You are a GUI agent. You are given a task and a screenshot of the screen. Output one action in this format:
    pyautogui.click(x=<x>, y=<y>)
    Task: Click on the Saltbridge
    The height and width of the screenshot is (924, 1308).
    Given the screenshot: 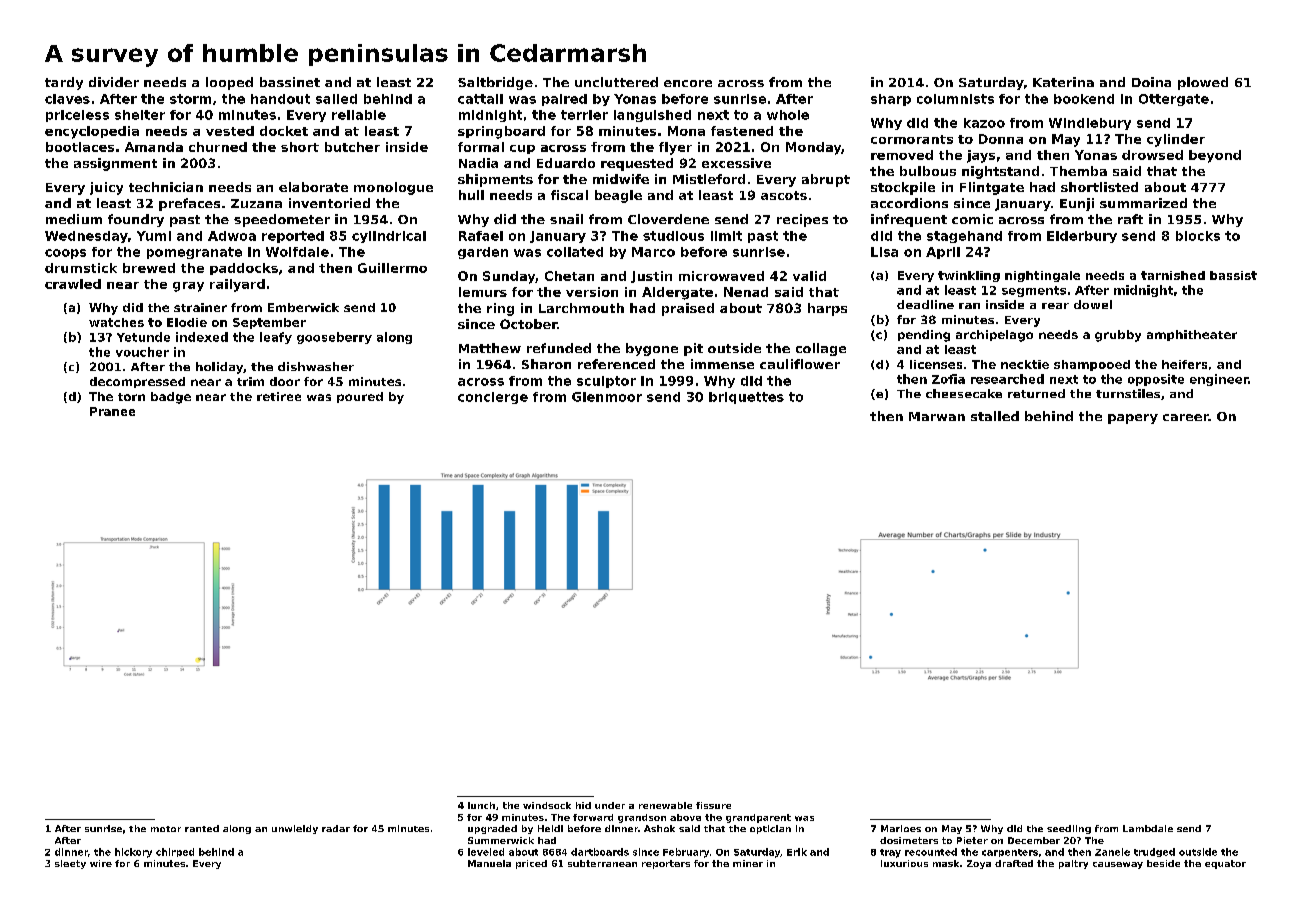 What is the action you would take?
    pyautogui.click(x=495, y=83)
